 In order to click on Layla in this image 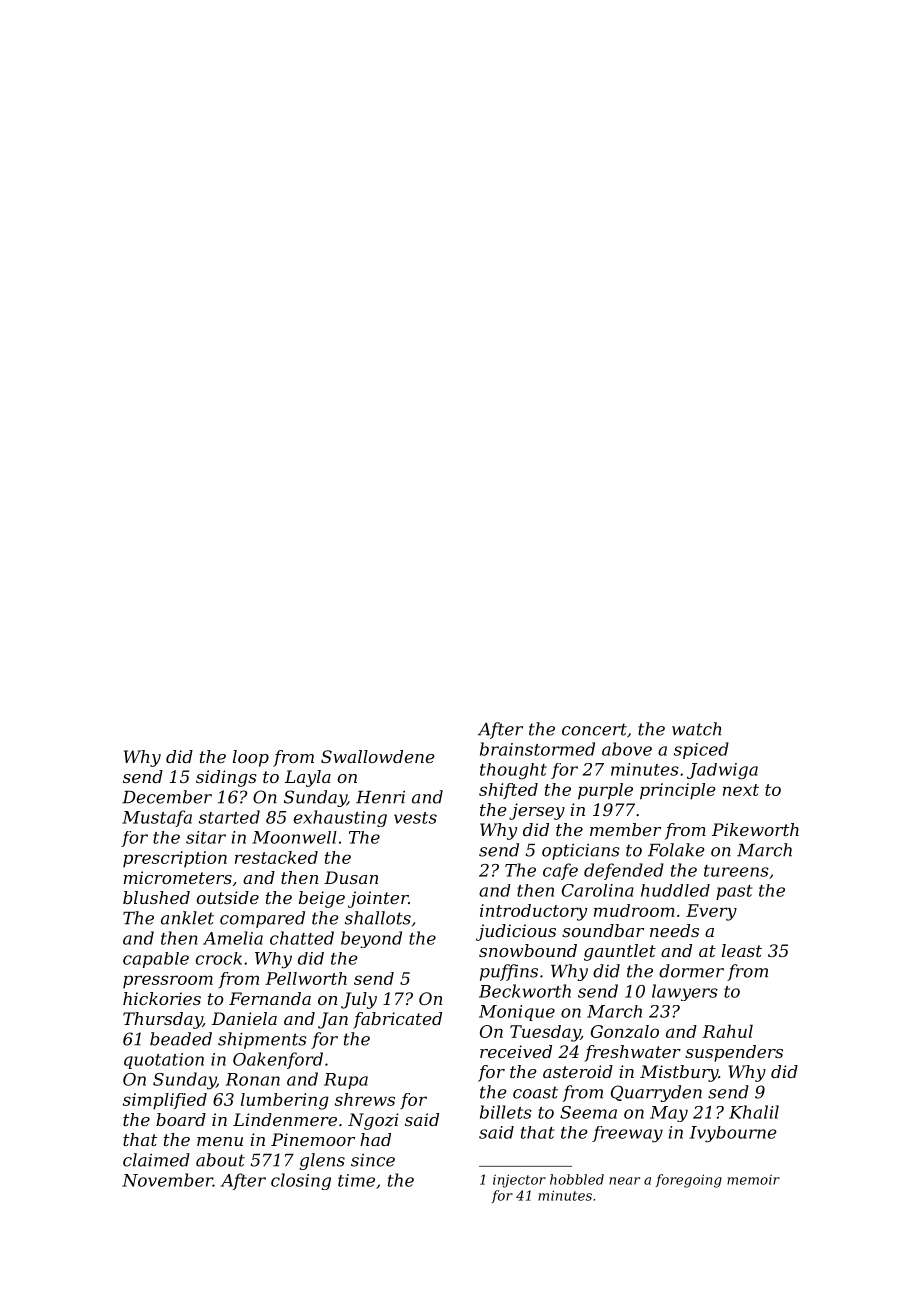, I will do `click(308, 778)`.
